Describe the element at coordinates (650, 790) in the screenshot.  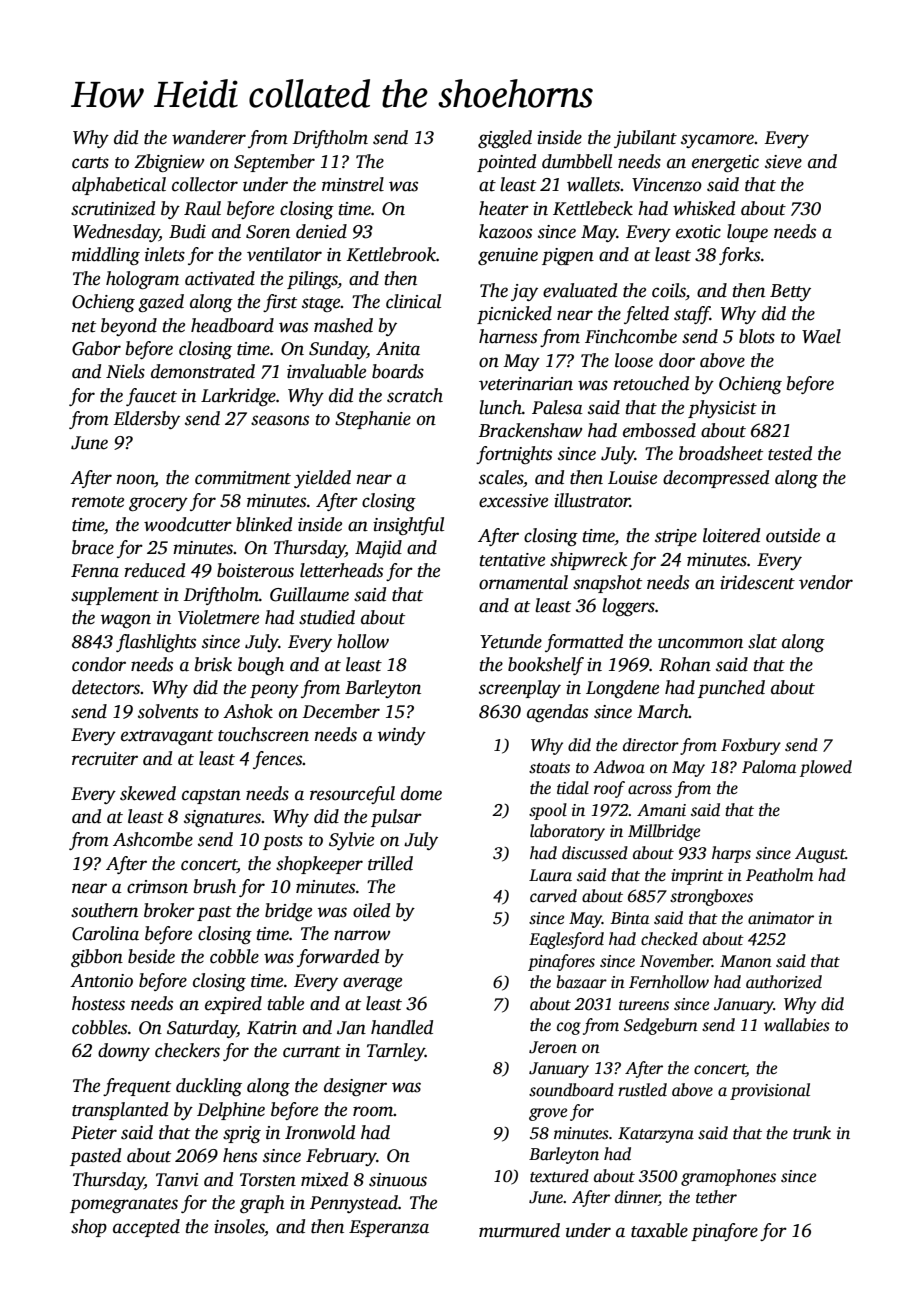
I see `across` at that location.
